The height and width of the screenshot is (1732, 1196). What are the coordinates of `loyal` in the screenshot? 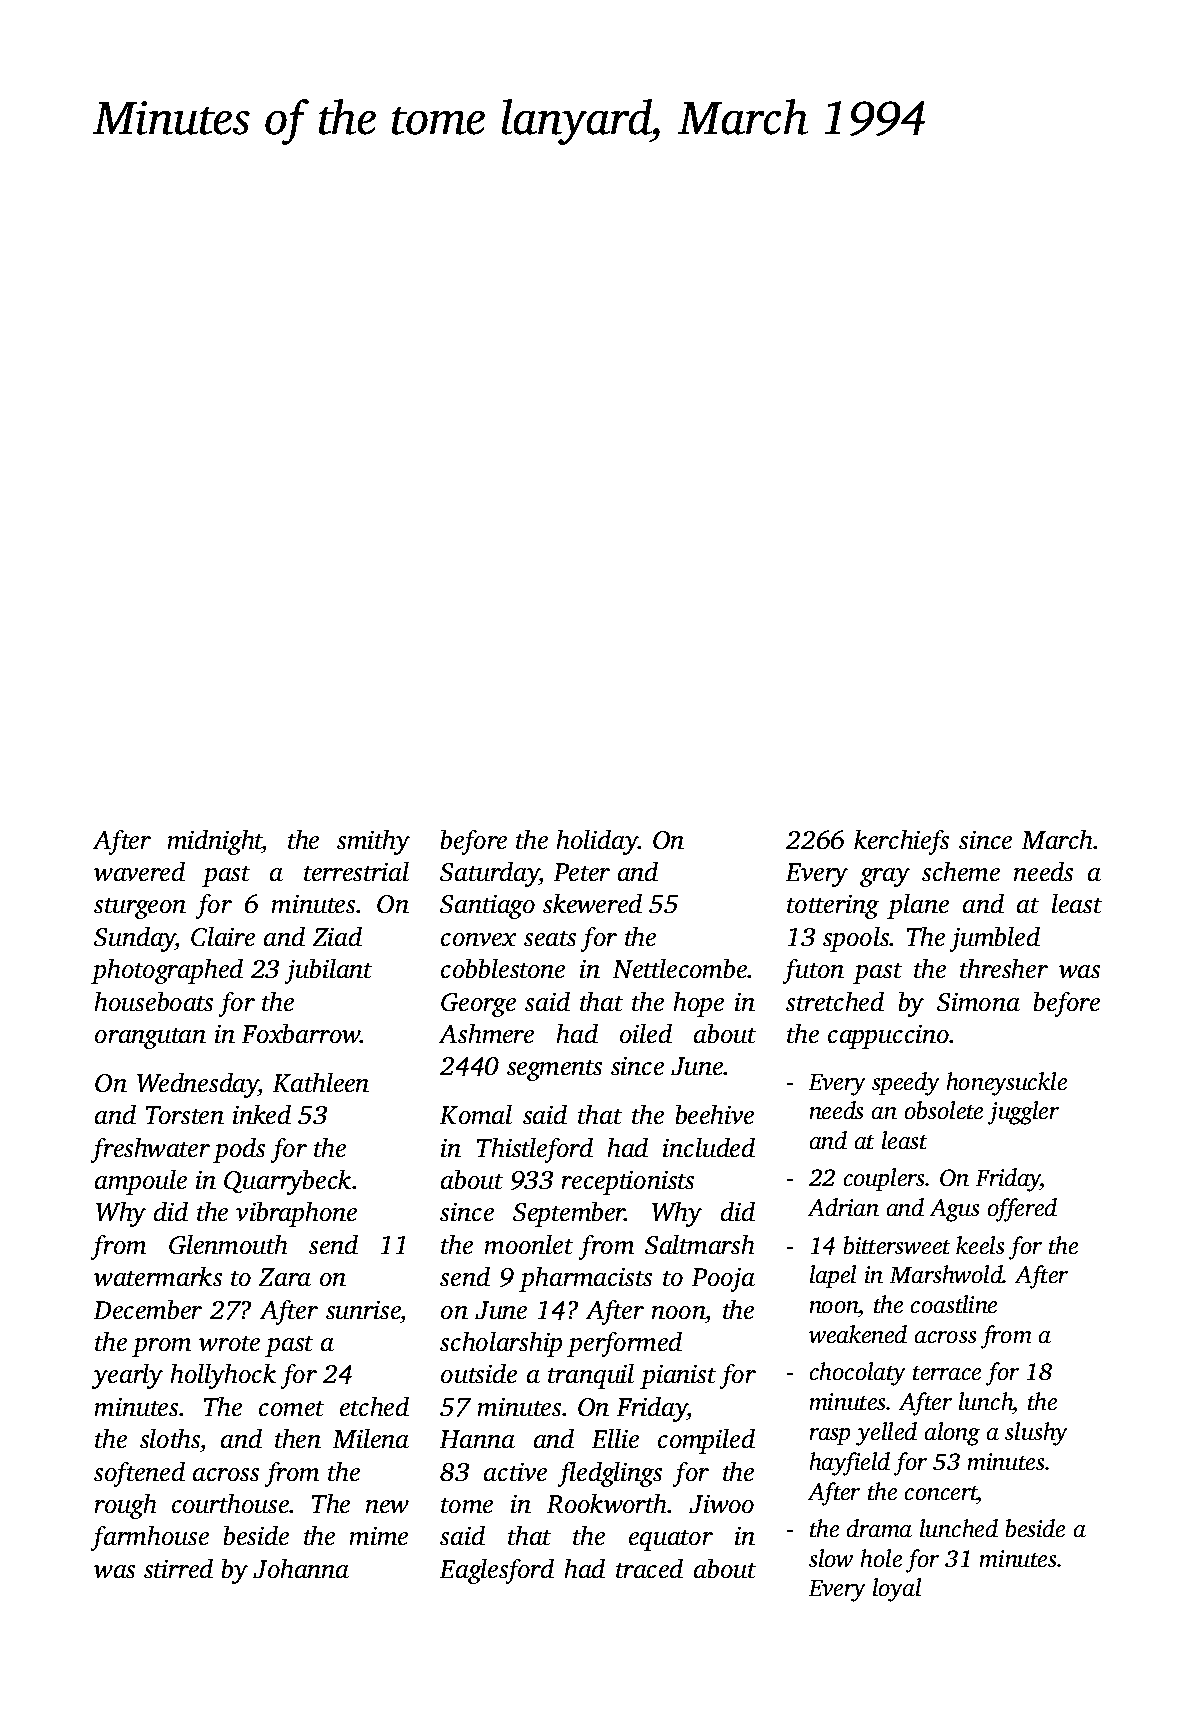 It's located at (897, 1590).
